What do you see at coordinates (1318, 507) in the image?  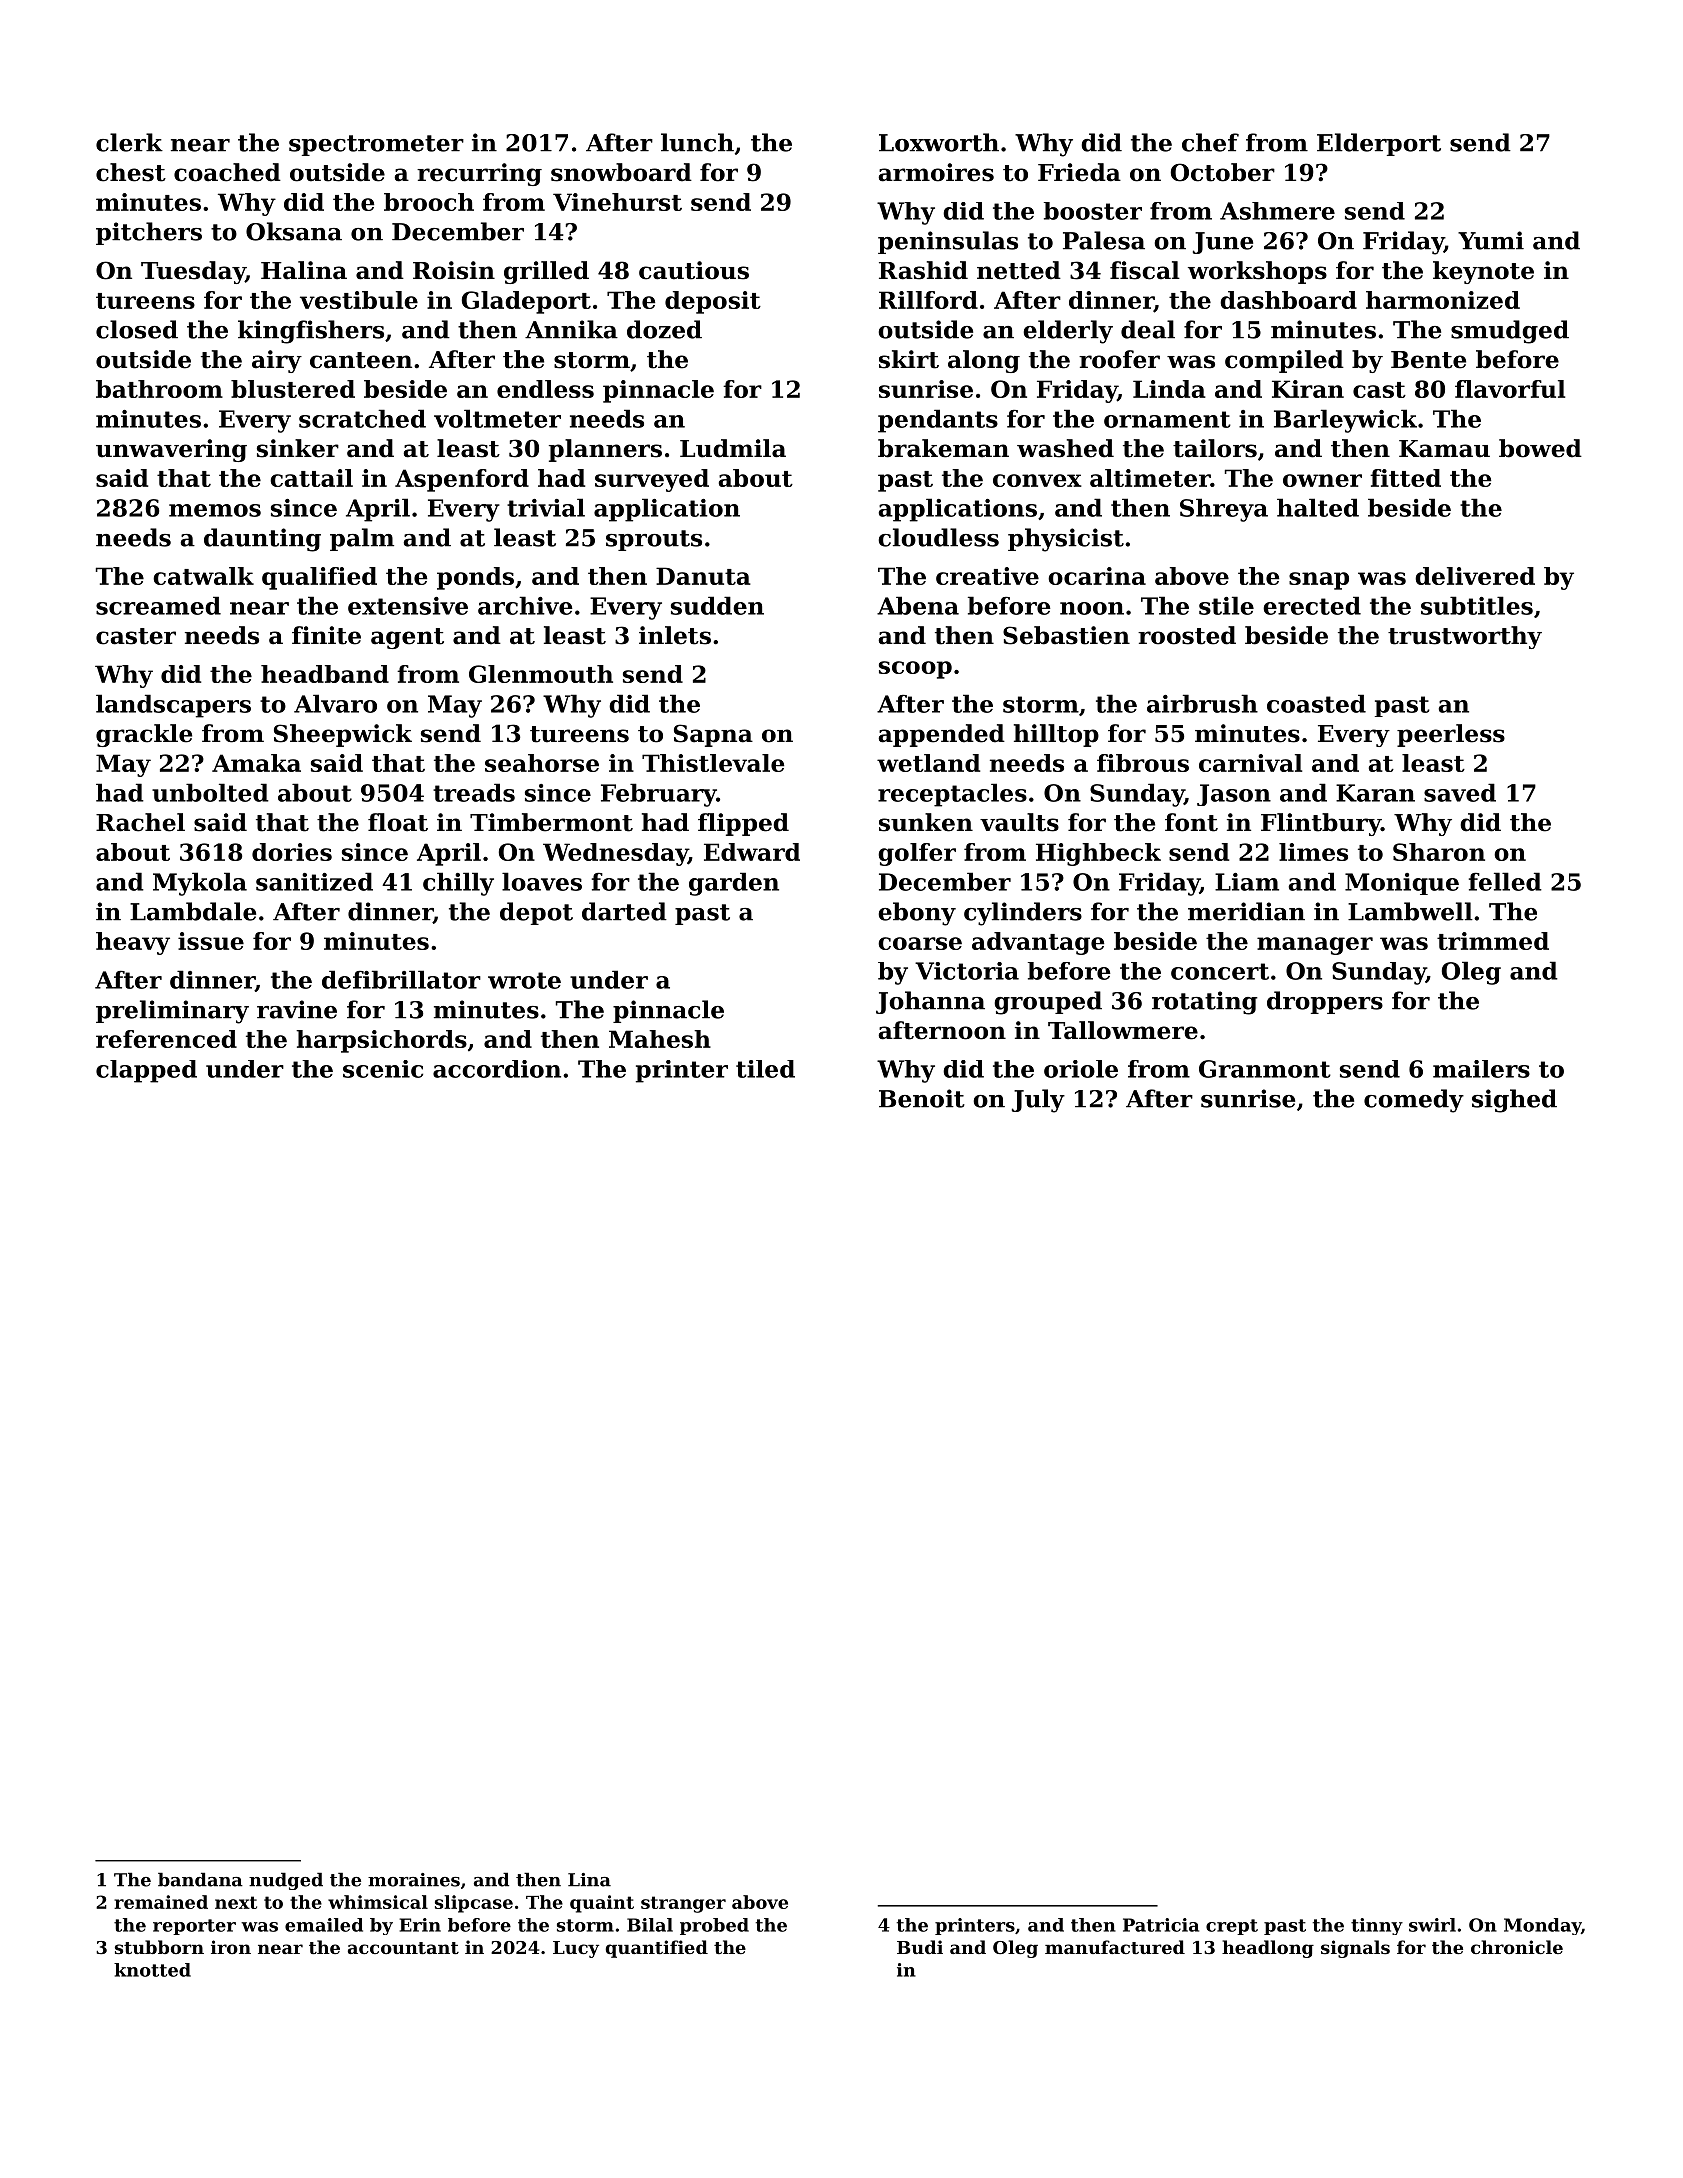 I see `halted` at bounding box center [1318, 507].
